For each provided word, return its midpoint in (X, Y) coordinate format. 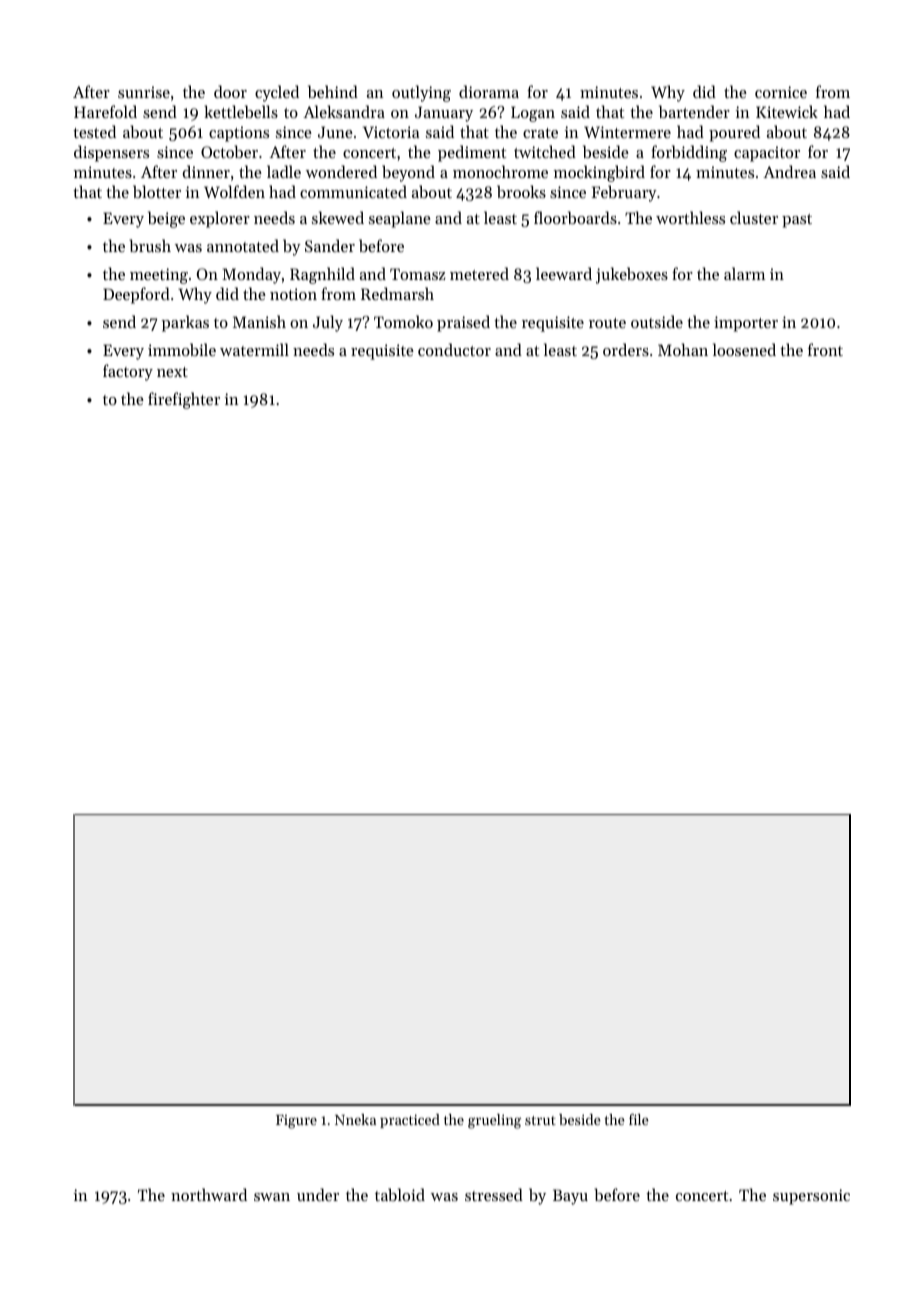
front (825, 349)
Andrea (789, 171)
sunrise (144, 92)
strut (540, 1120)
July (328, 323)
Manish (259, 321)
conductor (454, 349)
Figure (296, 1122)
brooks (521, 191)
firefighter (184, 400)
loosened (744, 349)
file (639, 1119)
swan (272, 1197)
